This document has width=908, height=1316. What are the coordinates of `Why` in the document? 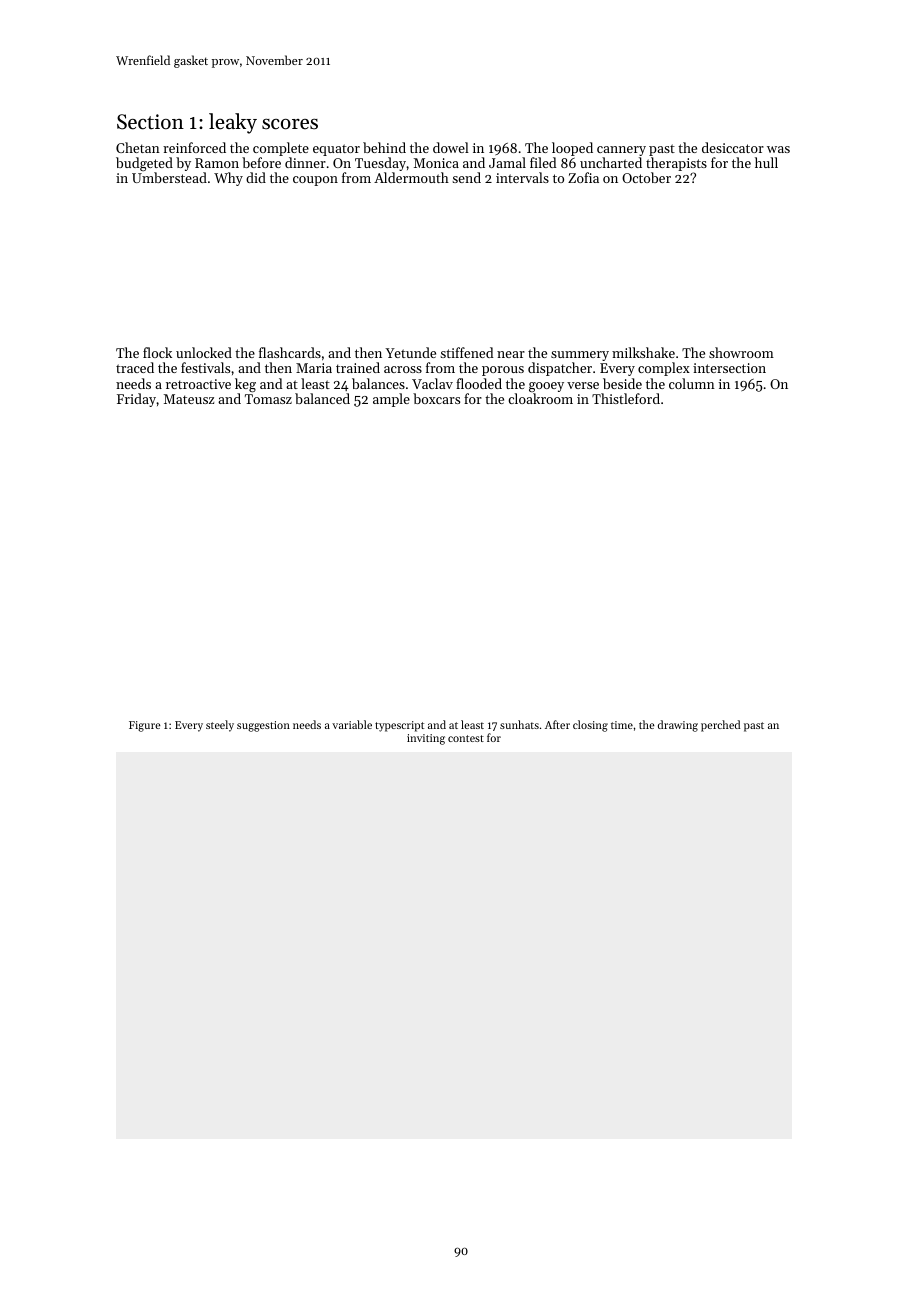 It's located at (228, 179).
